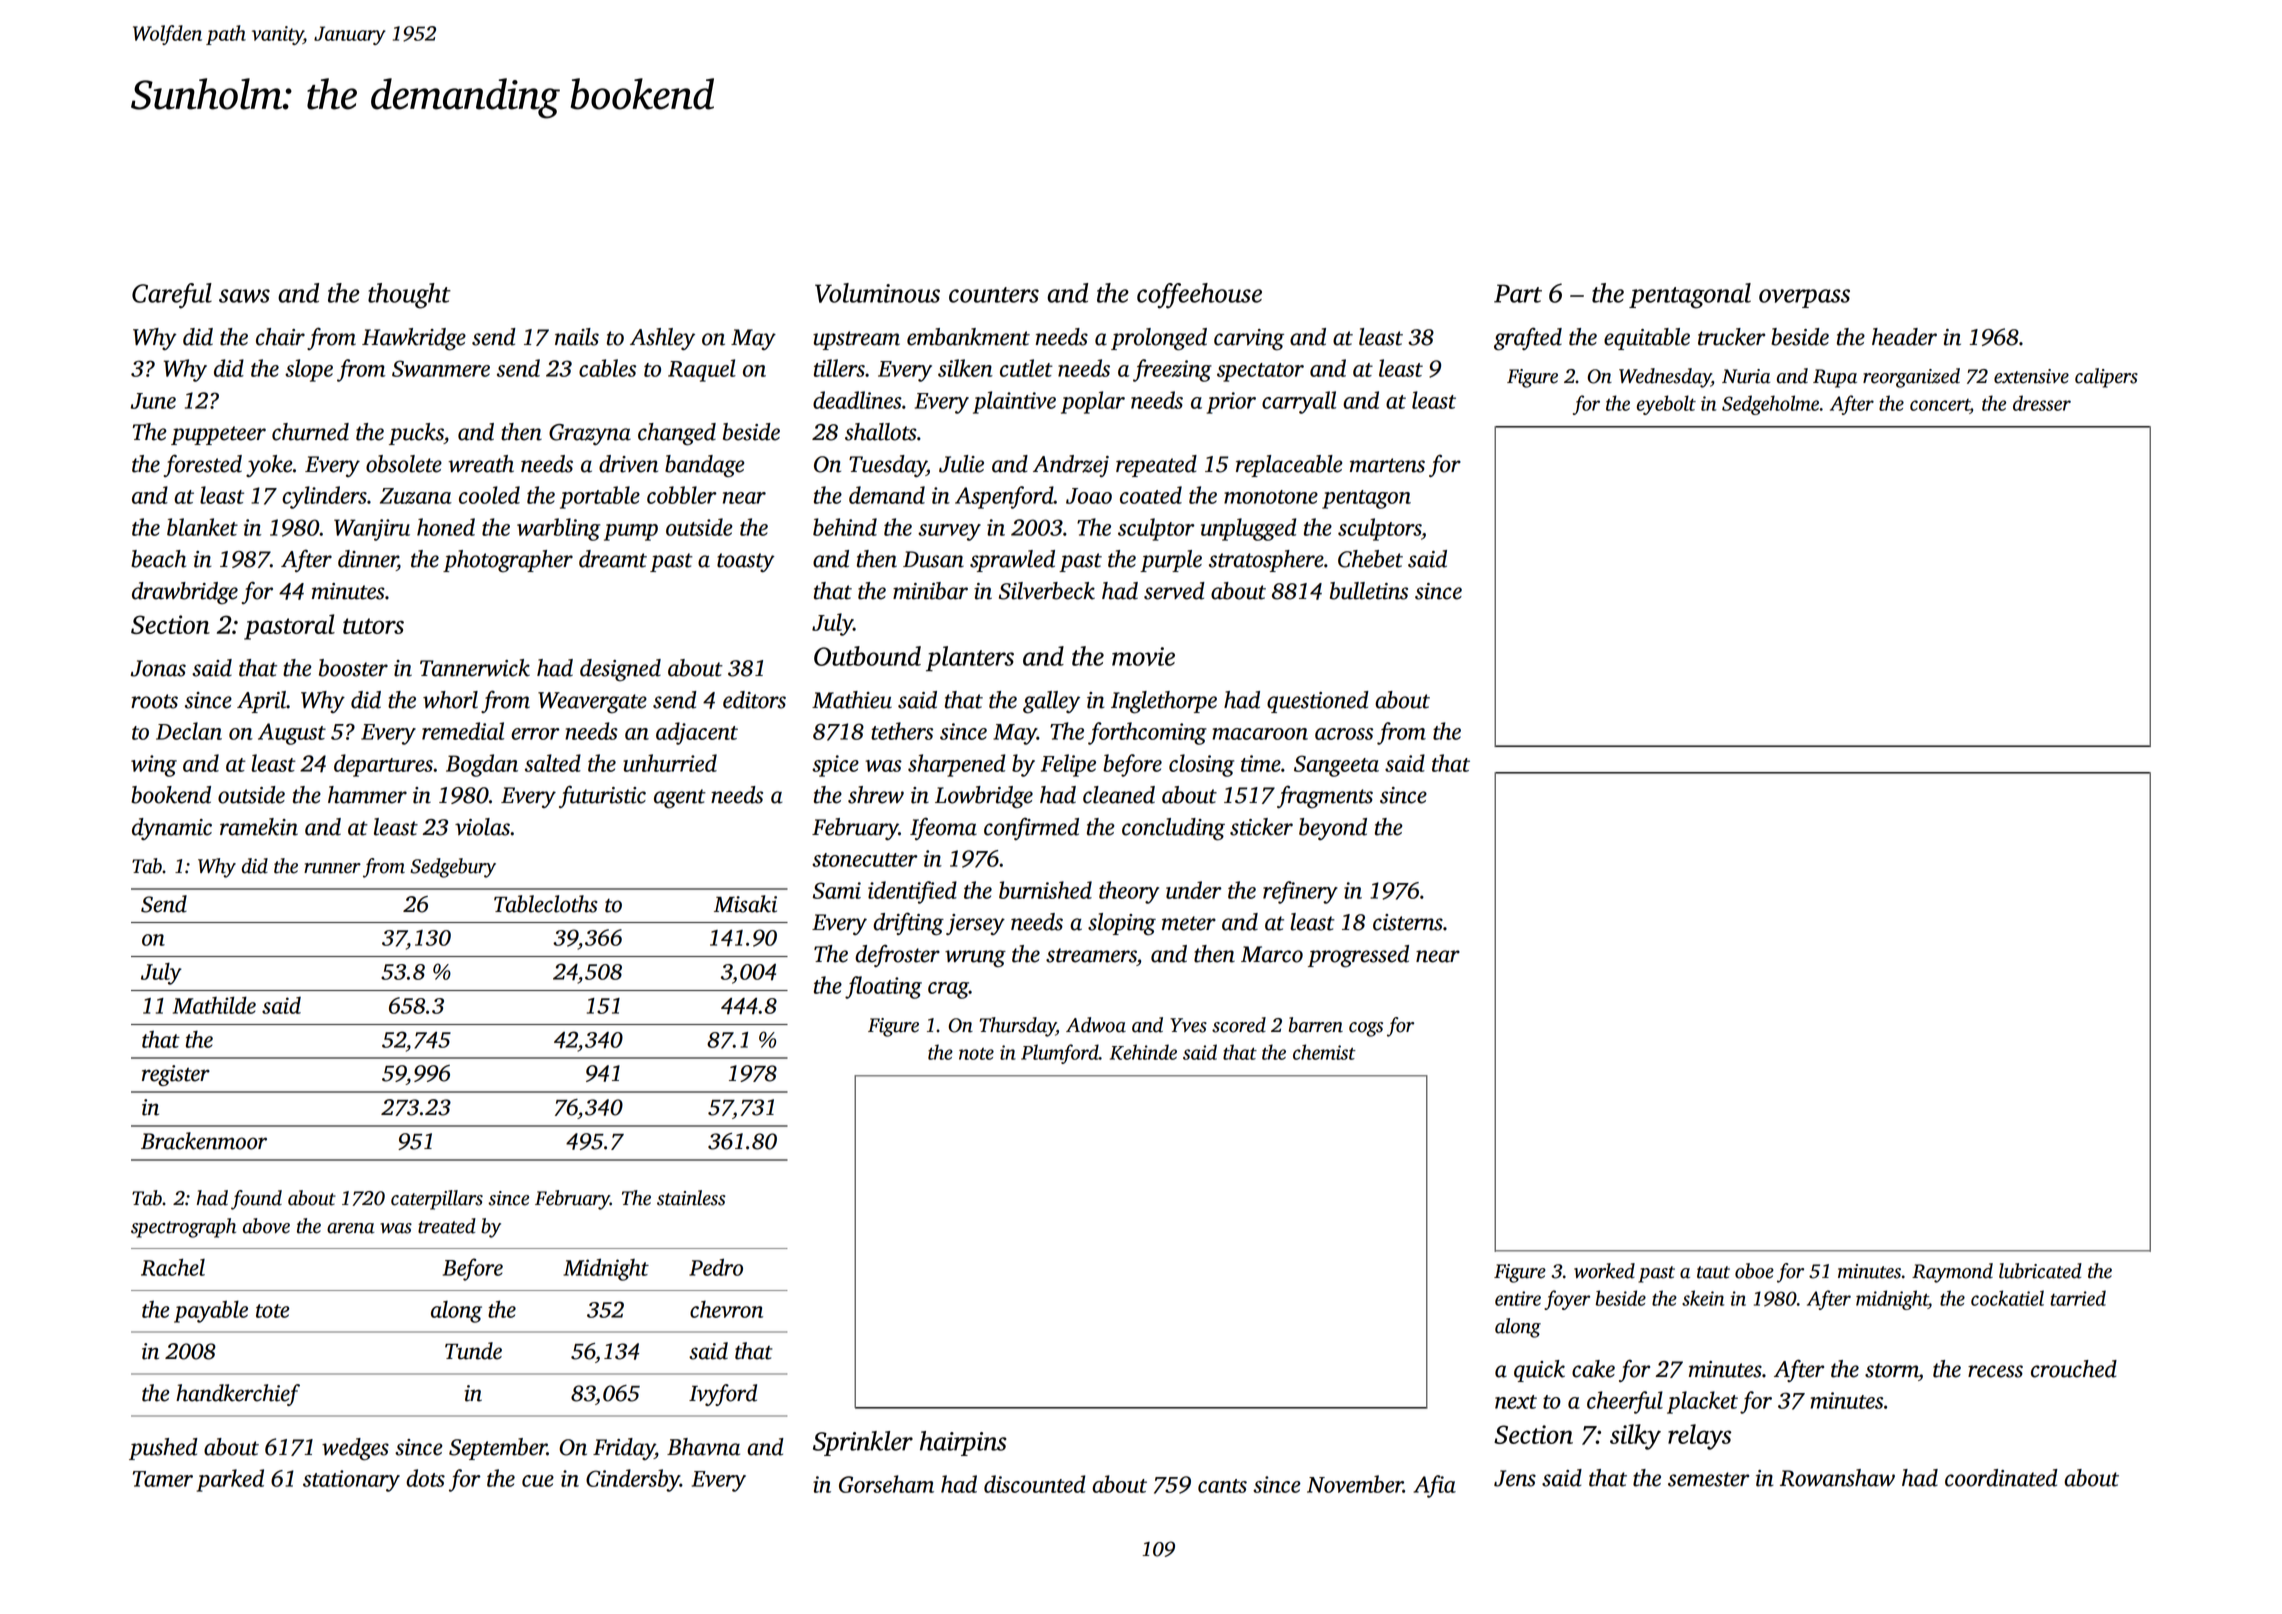 Image resolution: width=2282 pixels, height=1614 pixels. I want to click on sloping, so click(1122, 924).
